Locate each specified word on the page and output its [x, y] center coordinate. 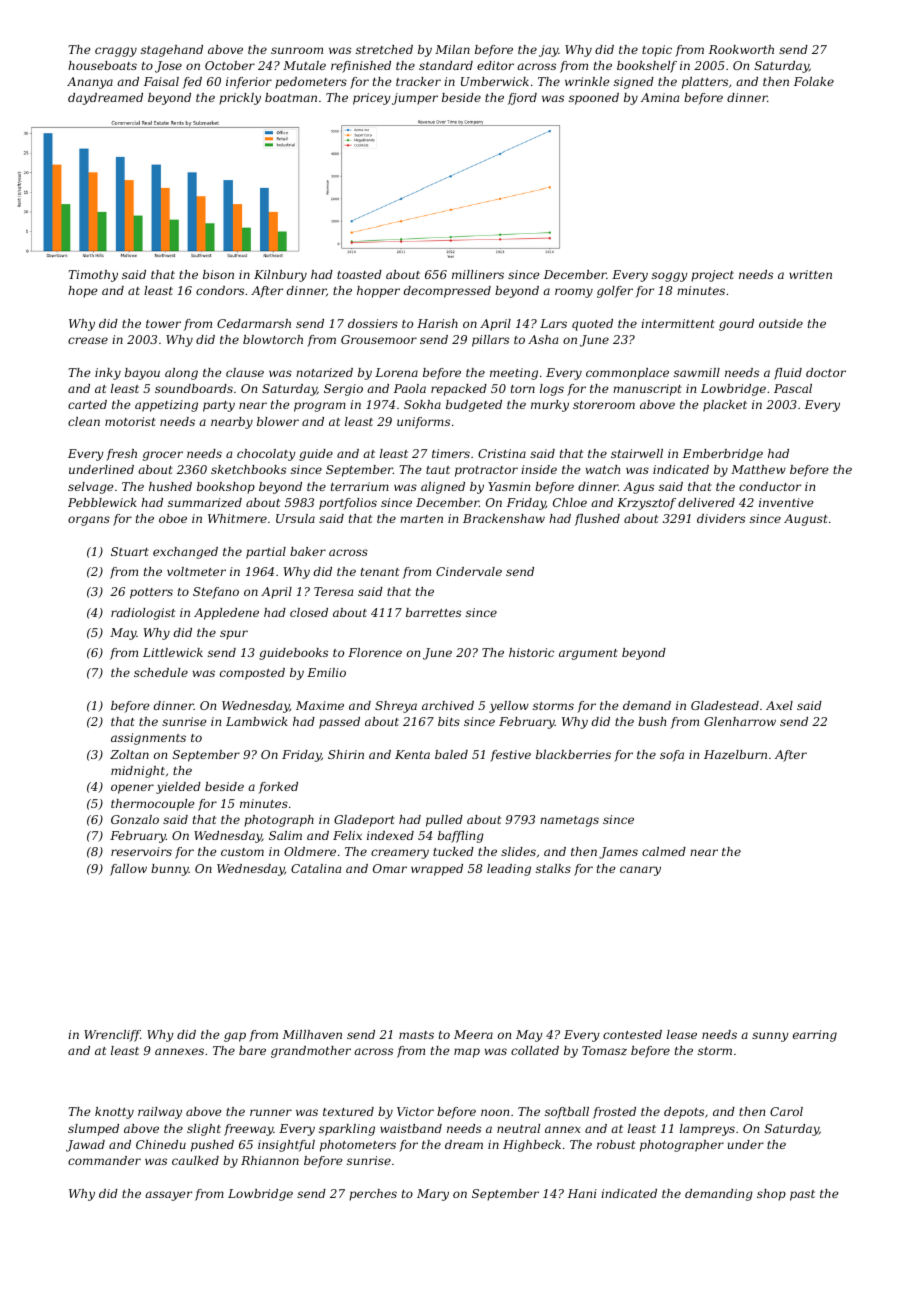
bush [652, 721]
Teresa [333, 591]
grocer [163, 456]
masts [416, 1035]
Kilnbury [280, 276]
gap [235, 1037]
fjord [522, 99]
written [810, 274]
